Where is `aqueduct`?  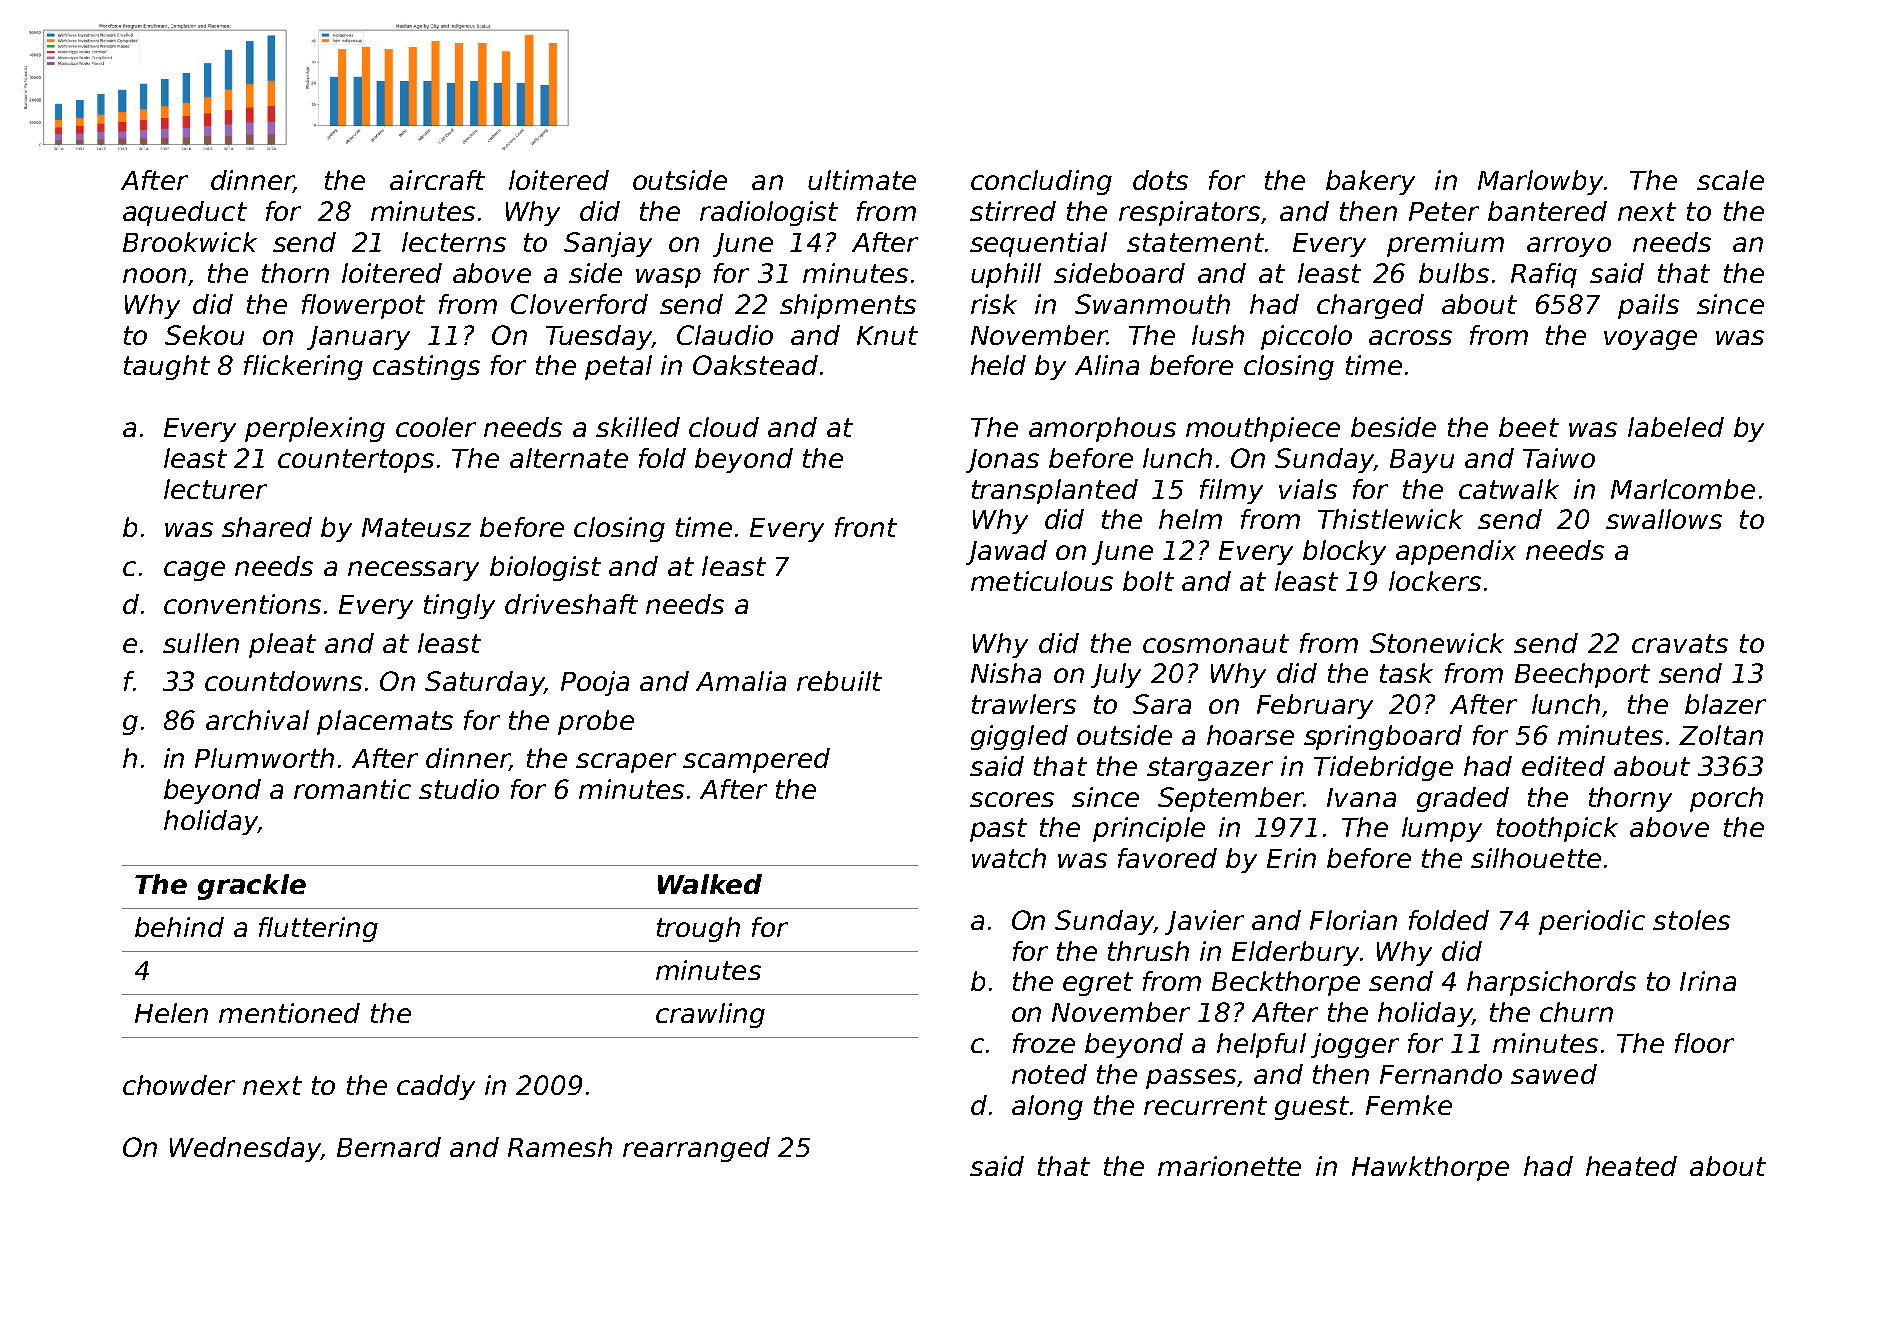 aqueduct is located at coordinates (185, 213).
